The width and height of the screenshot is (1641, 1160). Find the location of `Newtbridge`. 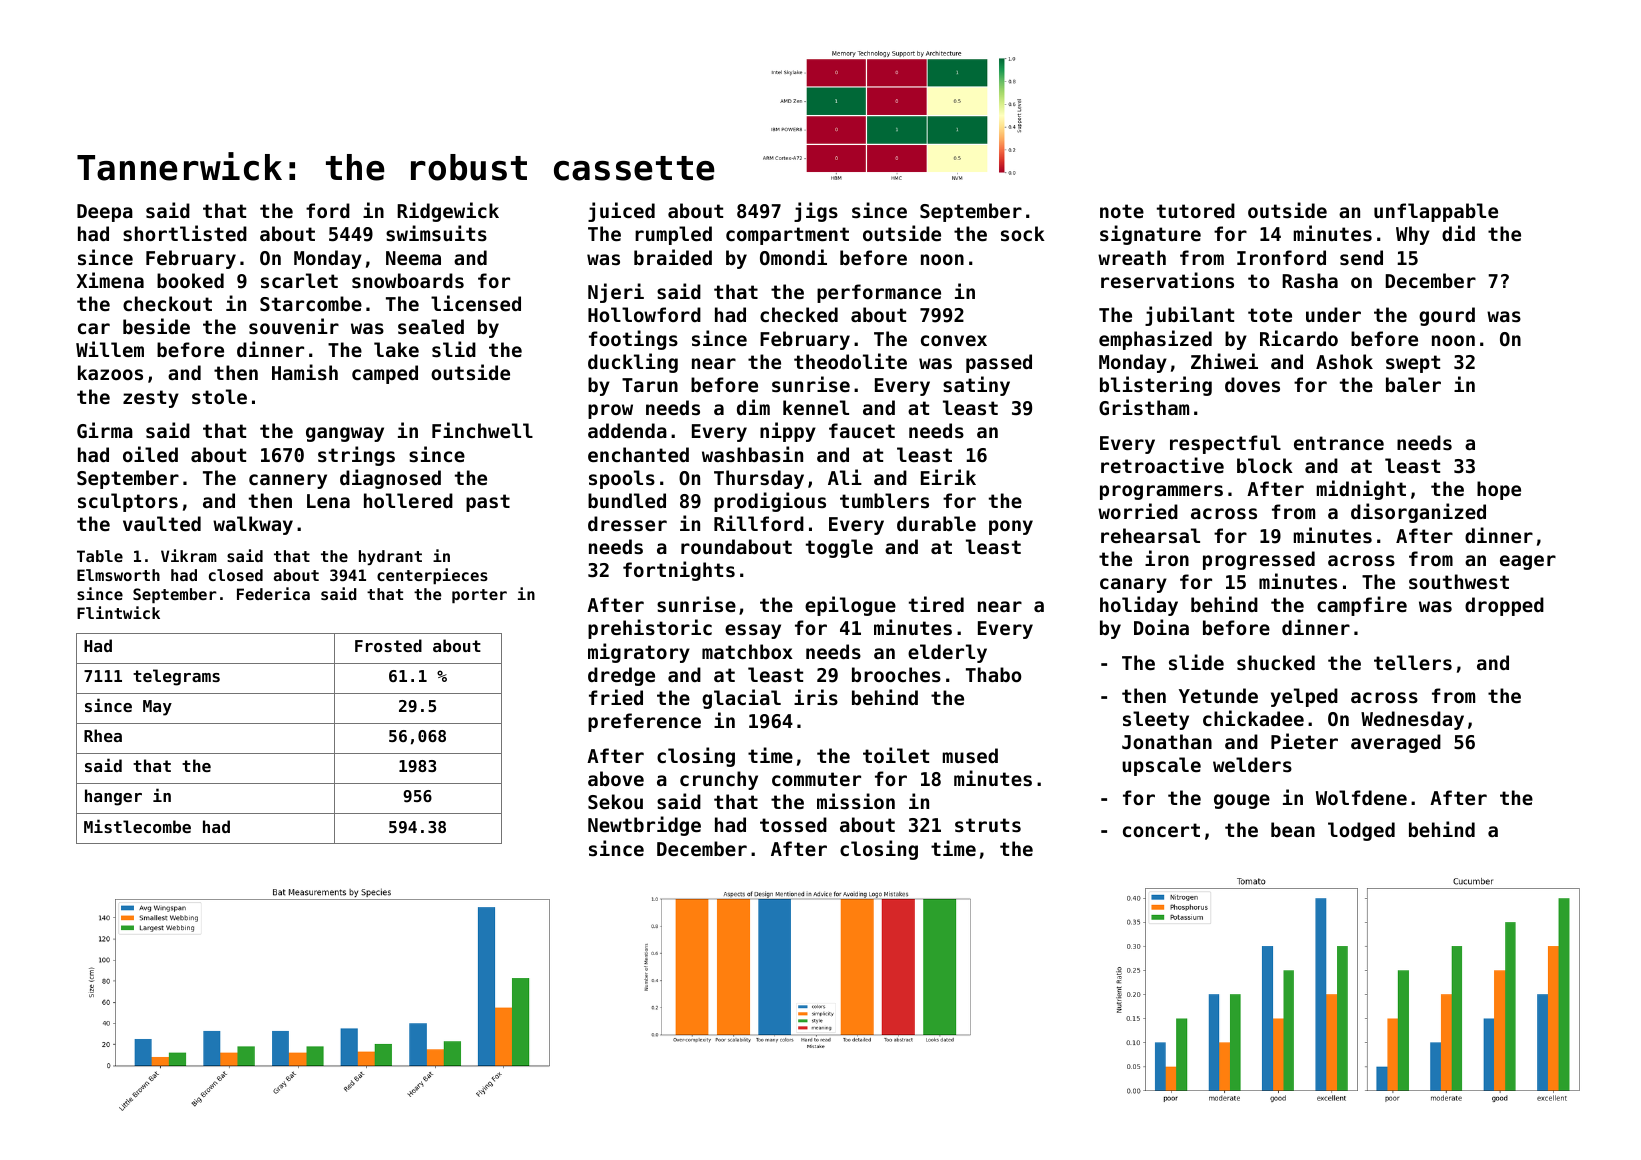

Newtbridge is located at coordinates (644, 826).
